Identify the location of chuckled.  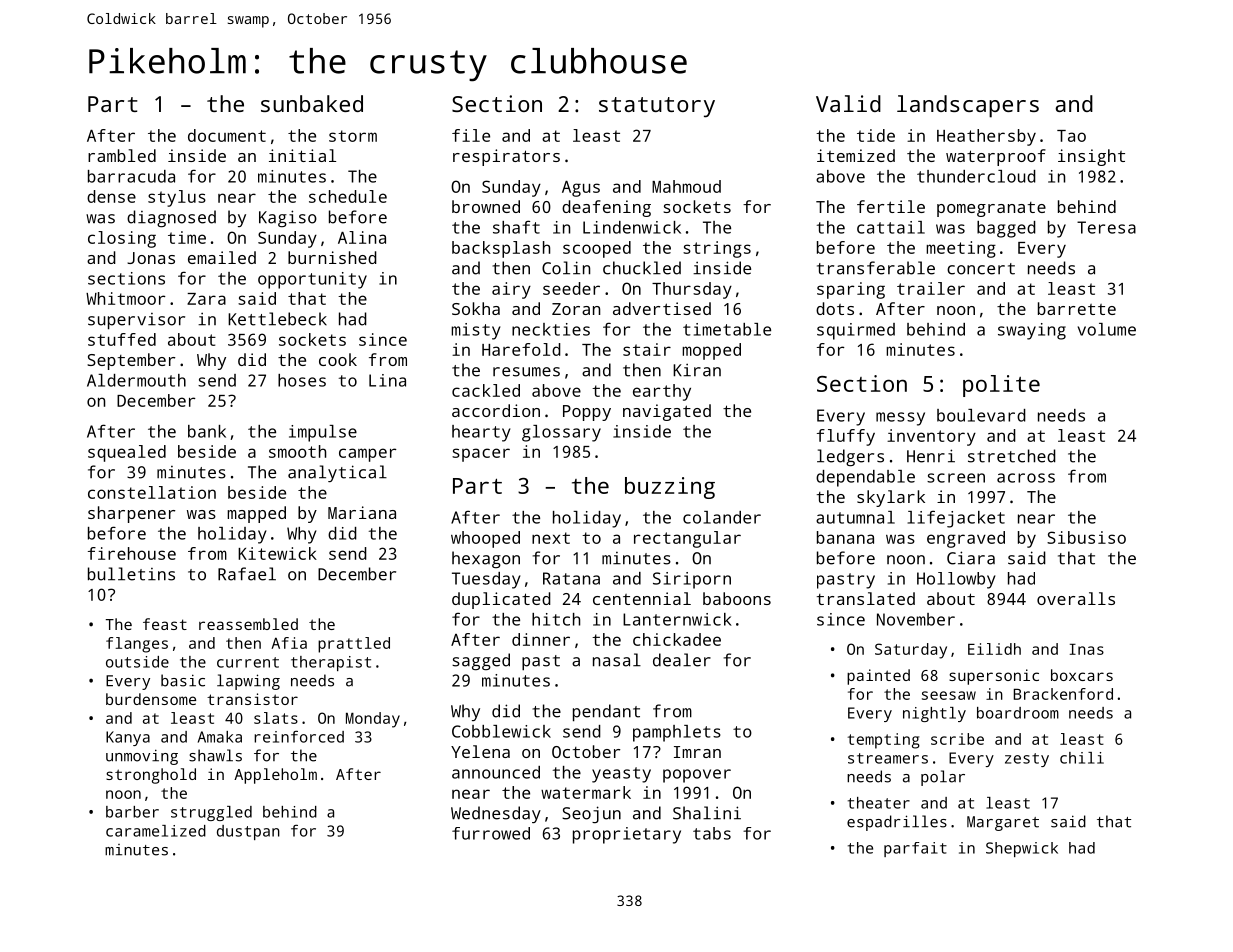
(642, 268).
